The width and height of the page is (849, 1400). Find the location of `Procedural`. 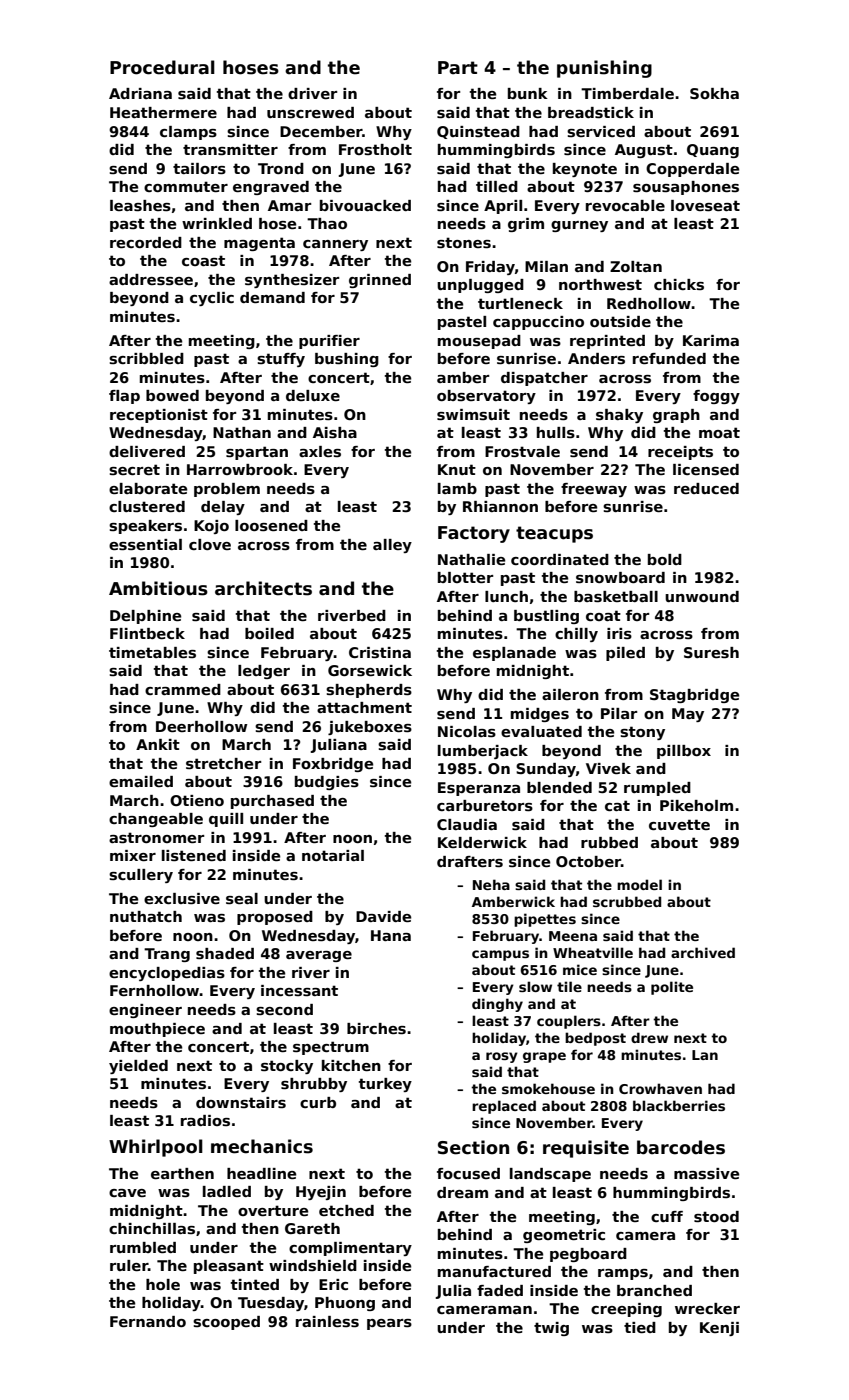

Procedural is located at coordinates (162, 67).
